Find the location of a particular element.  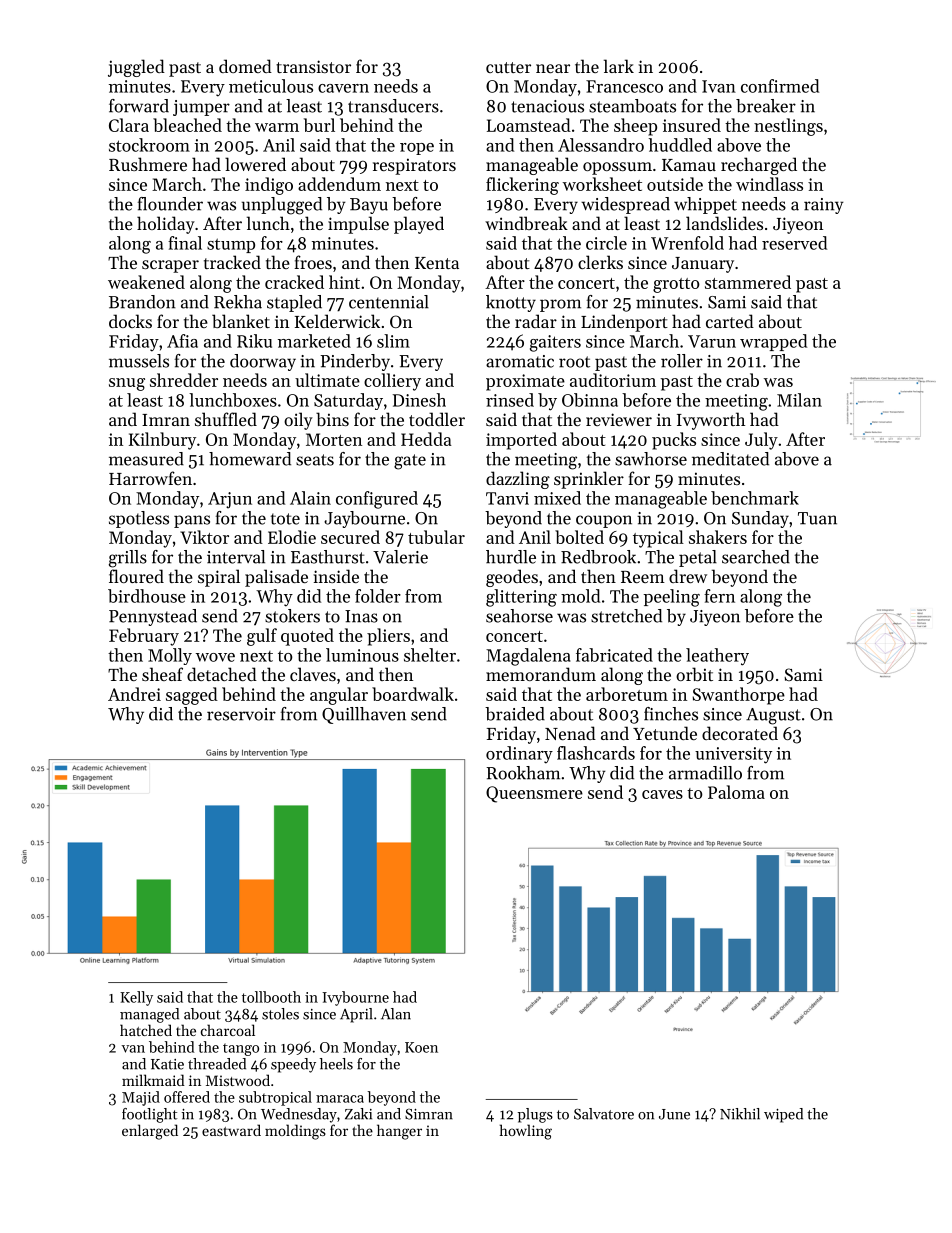

Lindenport is located at coordinates (624, 323).
